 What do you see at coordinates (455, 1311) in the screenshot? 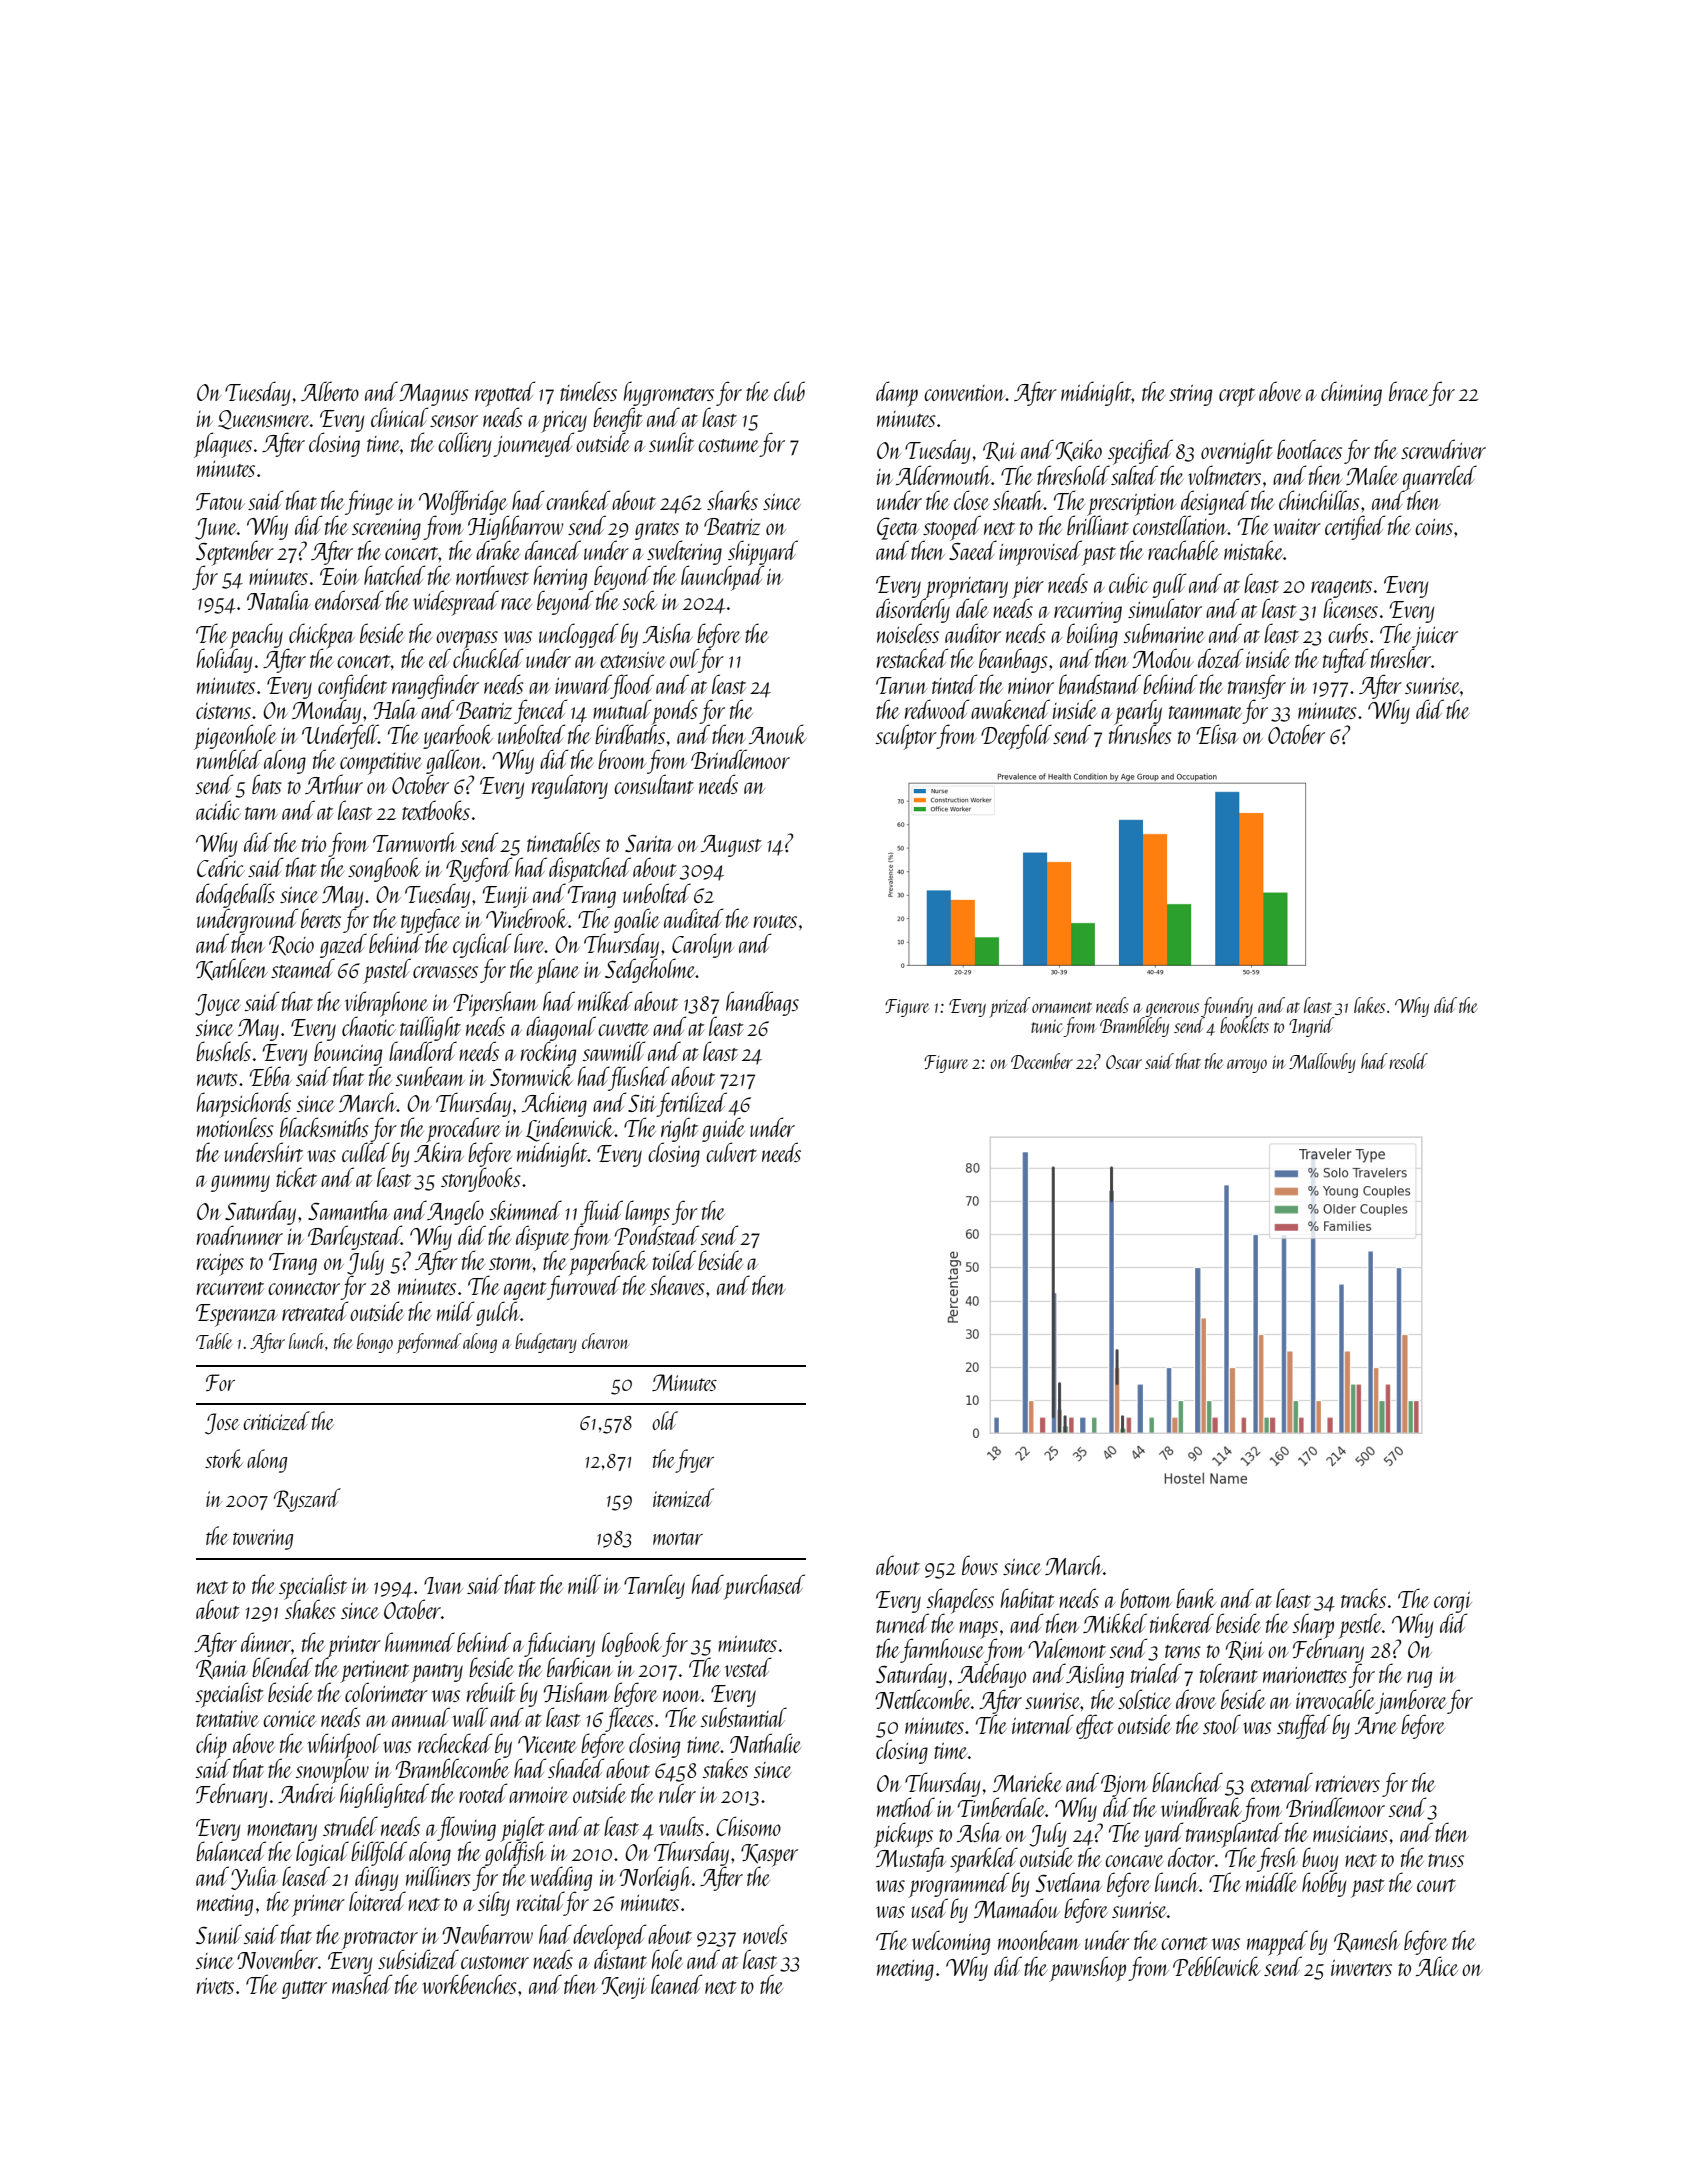
I see `mild` at bounding box center [455, 1311].
